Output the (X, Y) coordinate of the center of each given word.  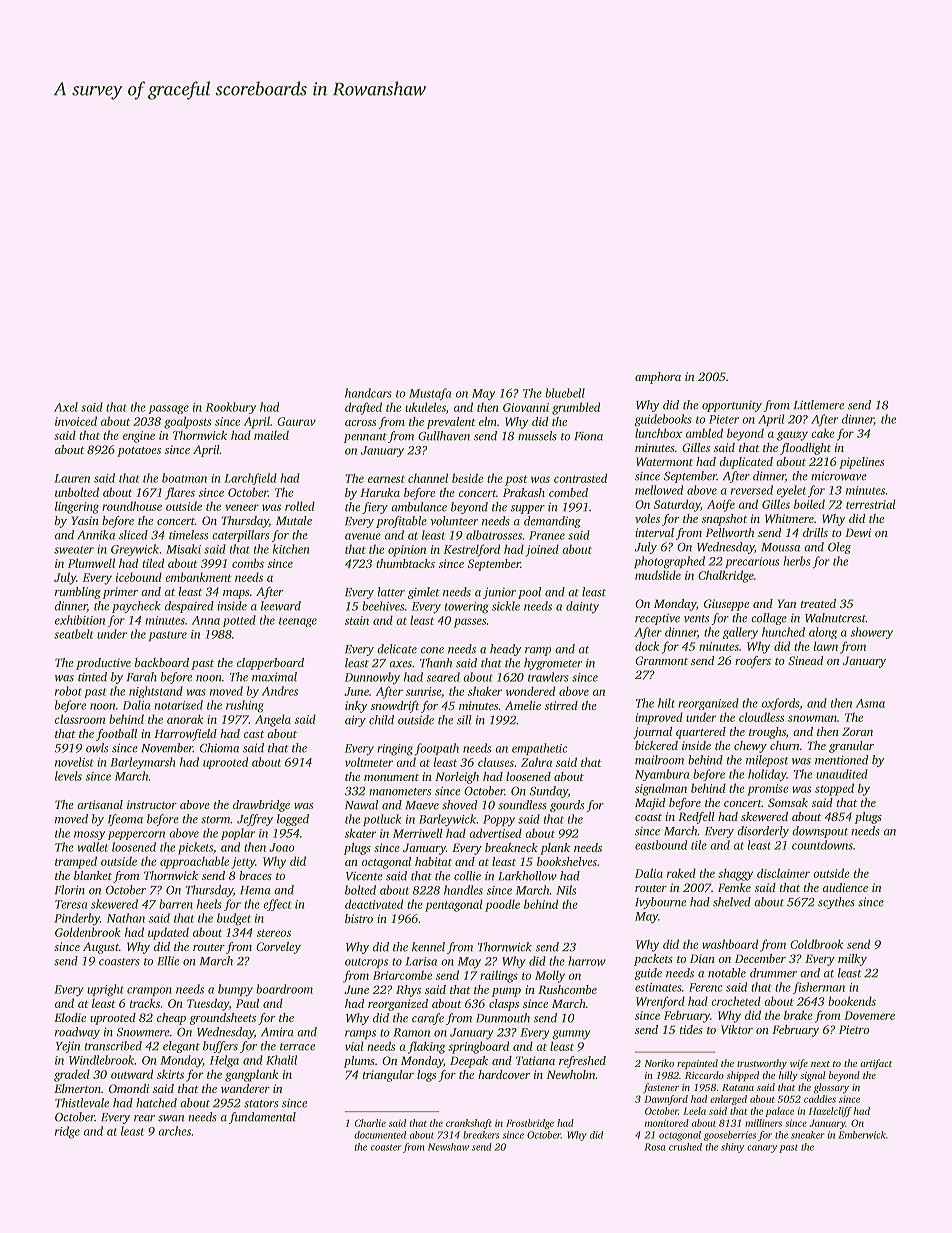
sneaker (807, 1135)
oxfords (780, 704)
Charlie (370, 1123)
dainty (582, 607)
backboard (162, 662)
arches (174, 1131)
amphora (658, 378)
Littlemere (819, 405)
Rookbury (231, 408)
